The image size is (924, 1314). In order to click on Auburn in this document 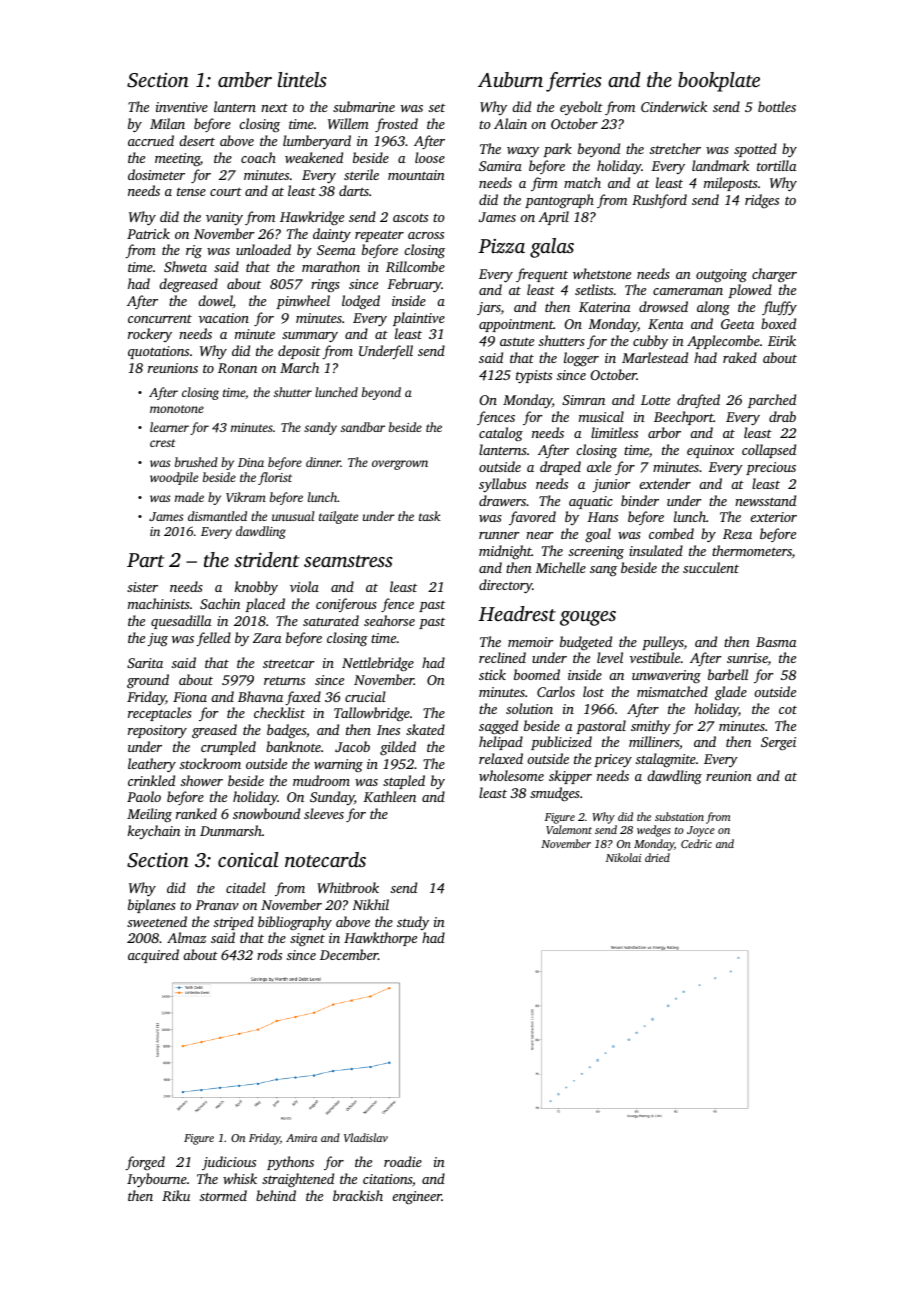, I will do `click(510, 79)`.
